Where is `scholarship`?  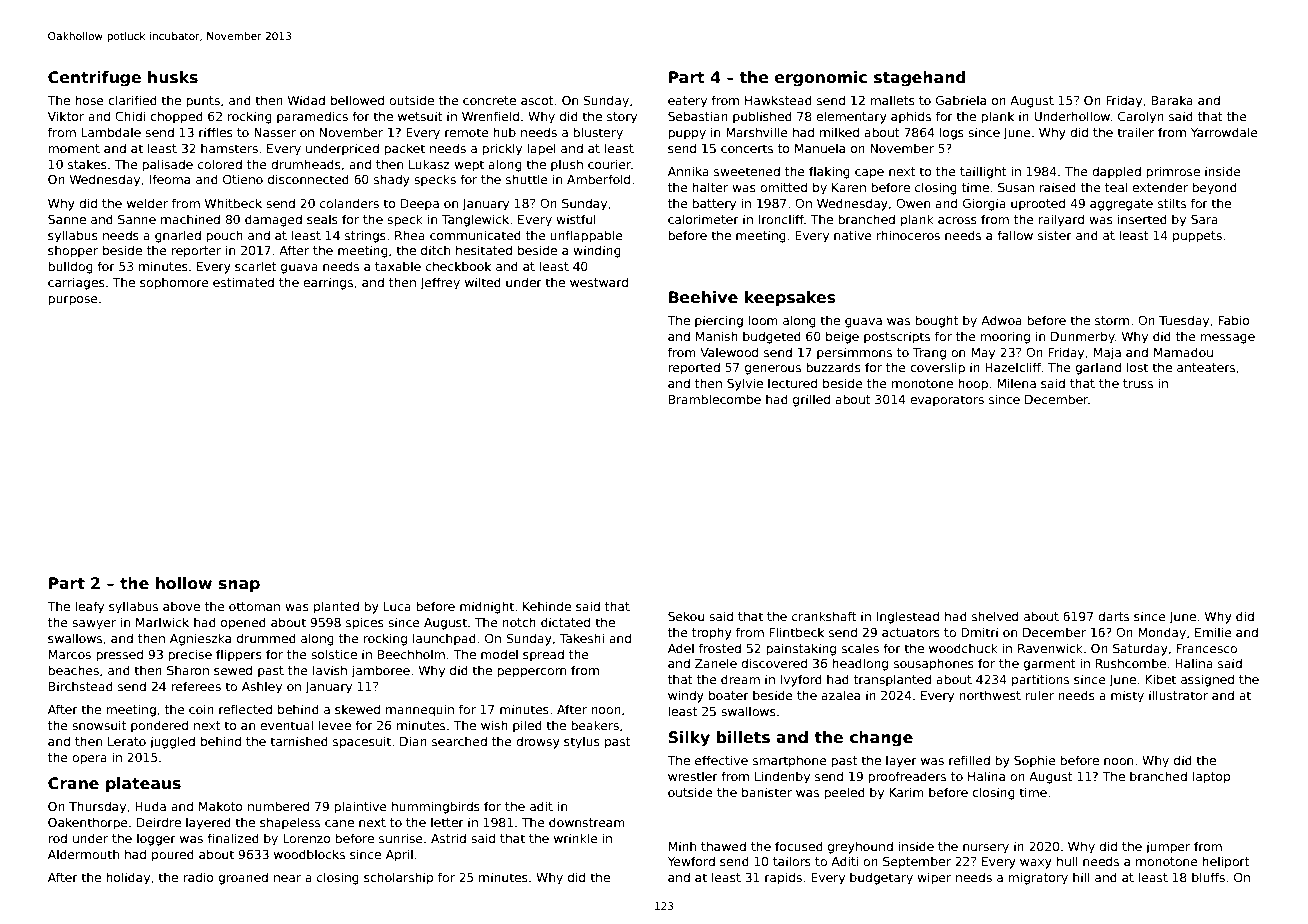
scholarship is located at coordinates (399, 878).
